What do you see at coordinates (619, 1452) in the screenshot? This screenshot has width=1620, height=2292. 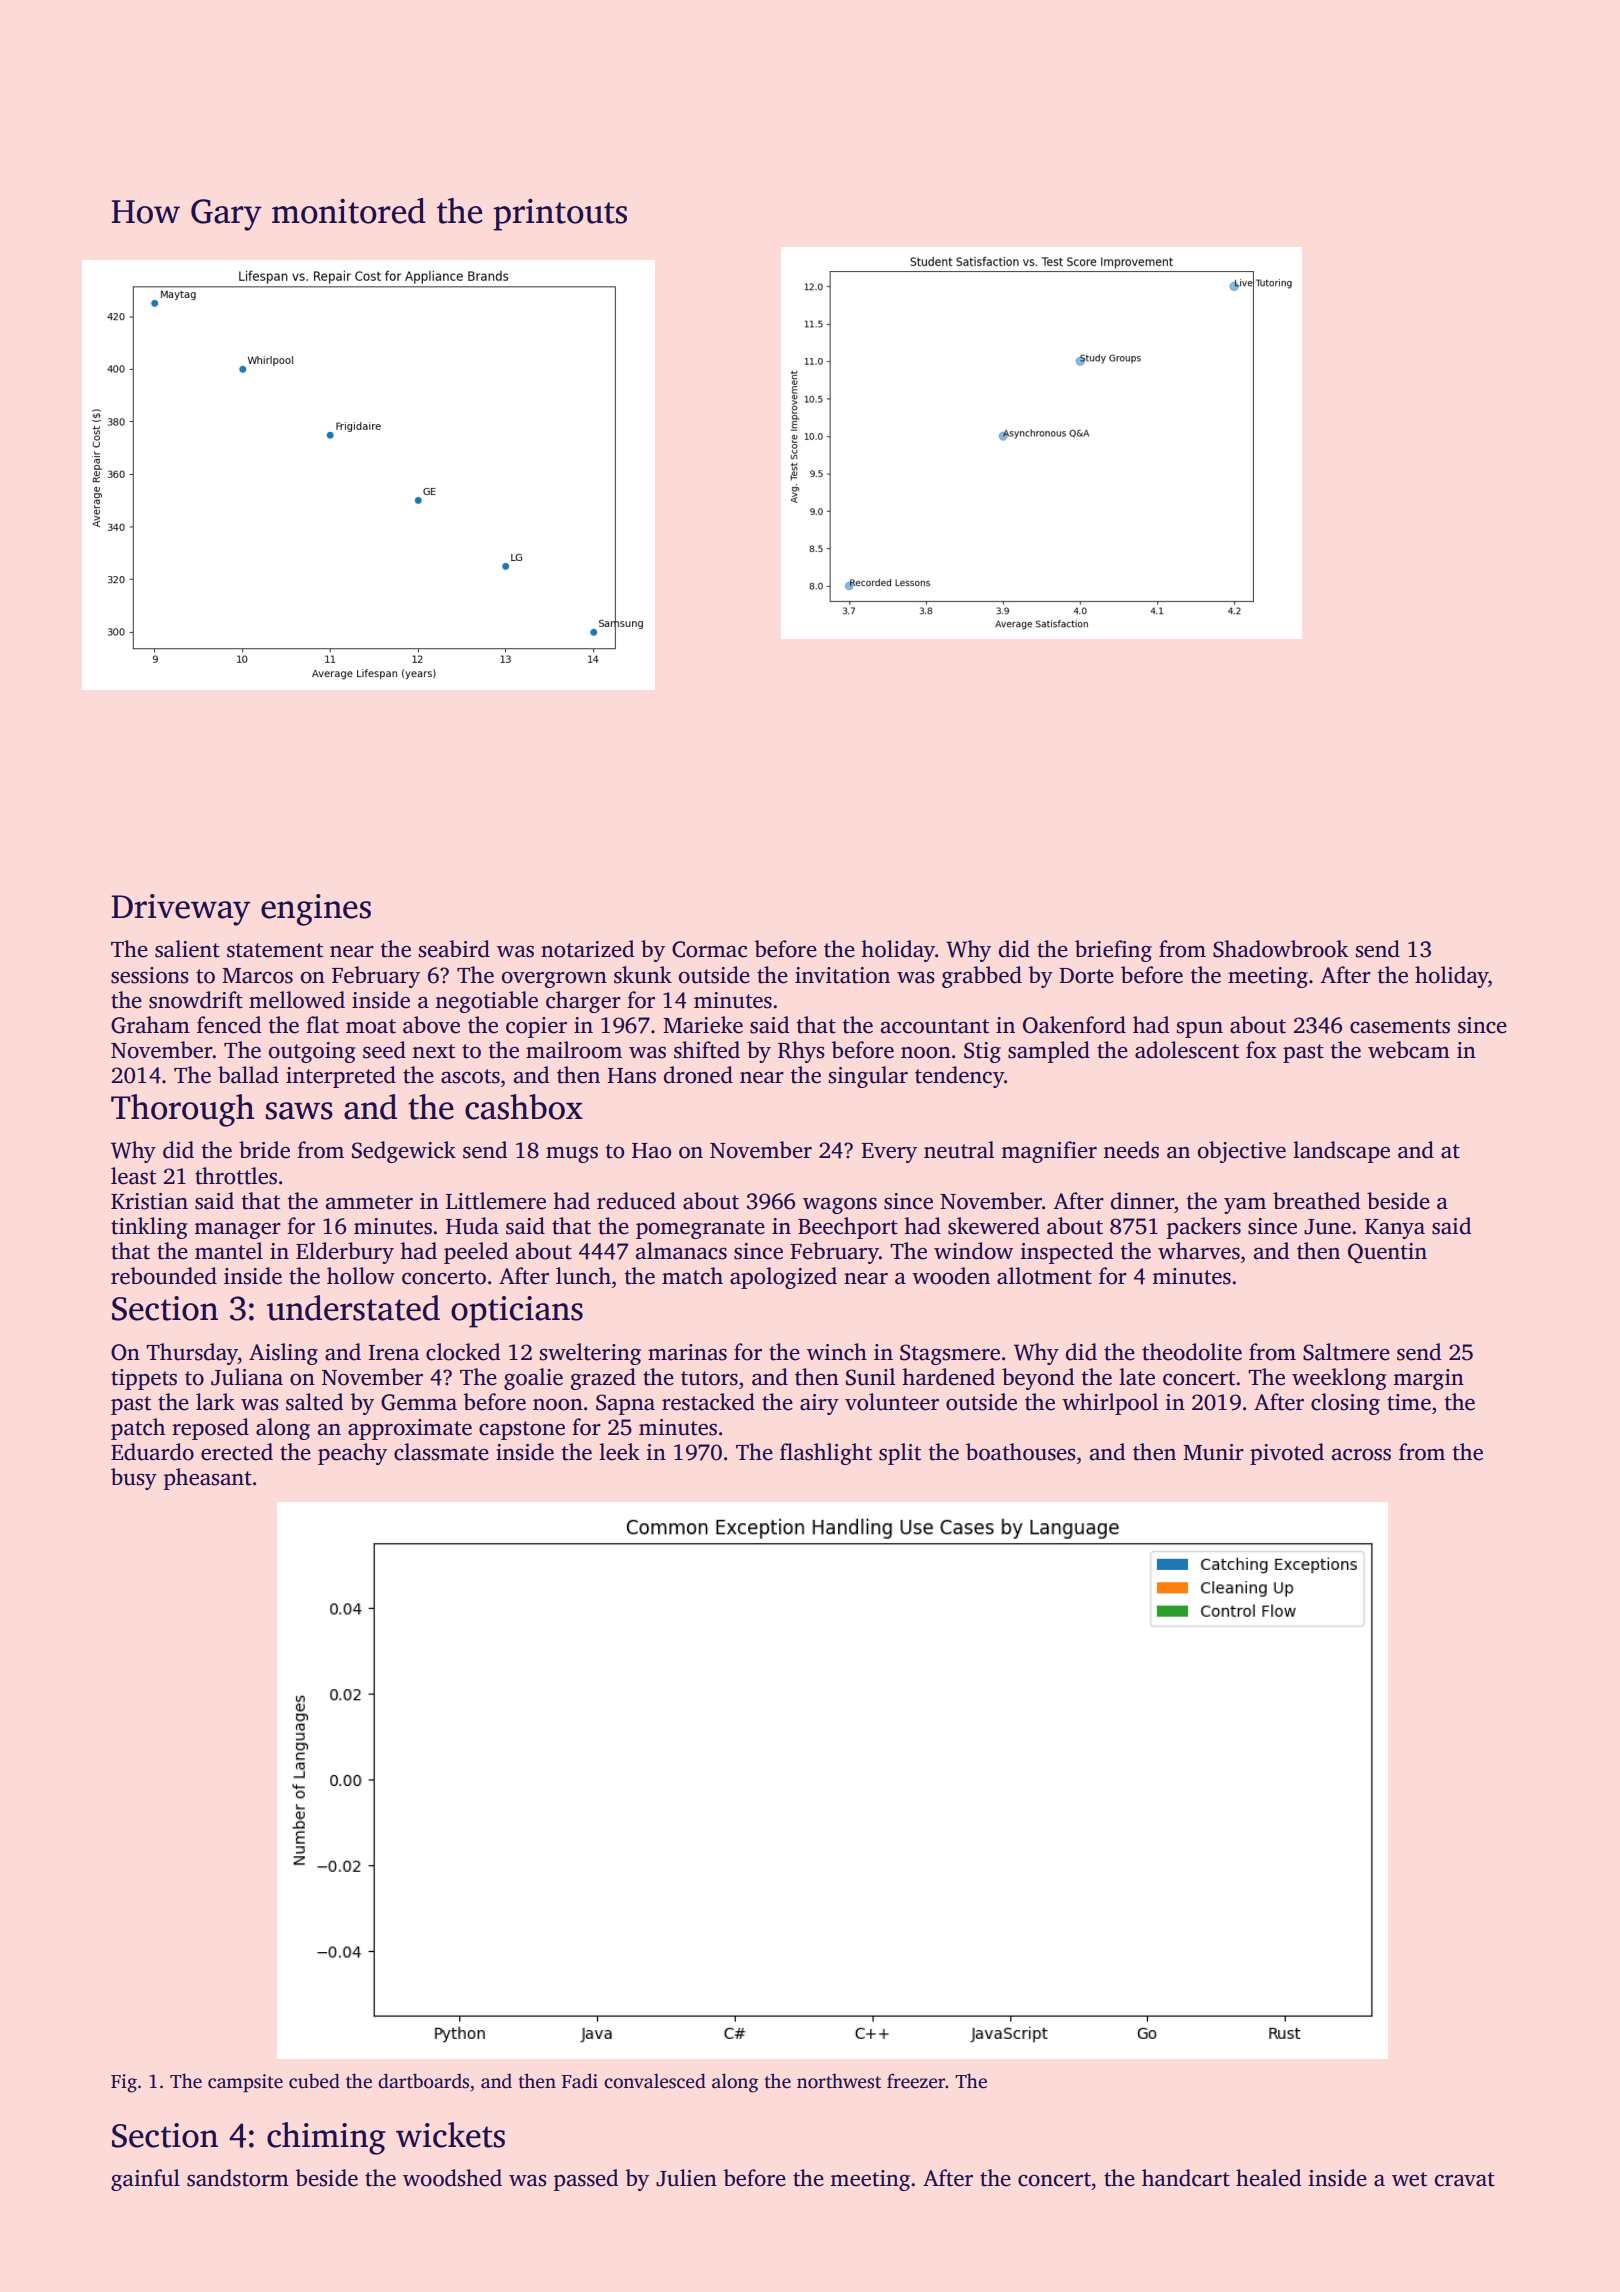 I see `leek` at bounding box center [619, 1452].
